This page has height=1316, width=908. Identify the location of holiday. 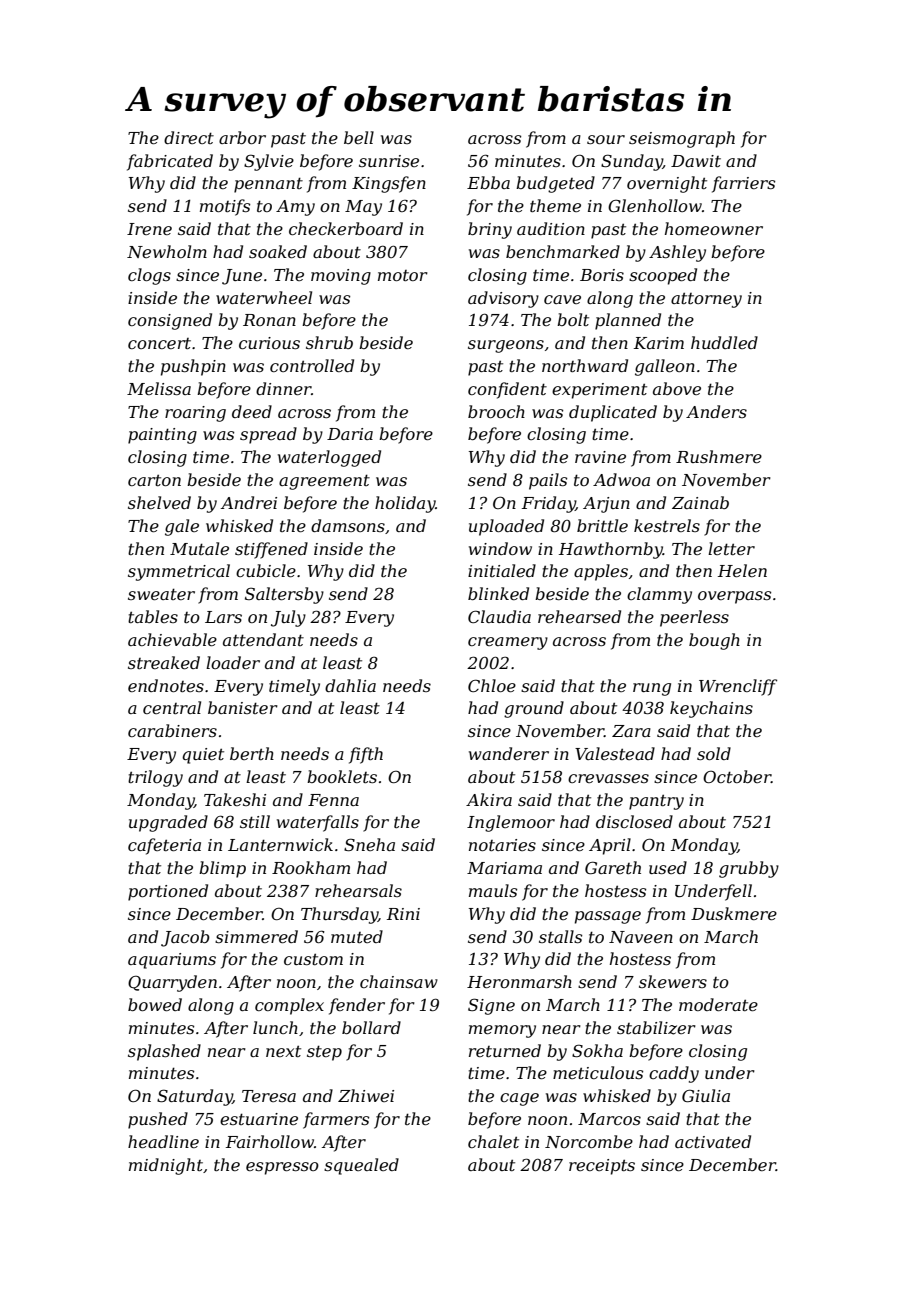
(405, 504).
